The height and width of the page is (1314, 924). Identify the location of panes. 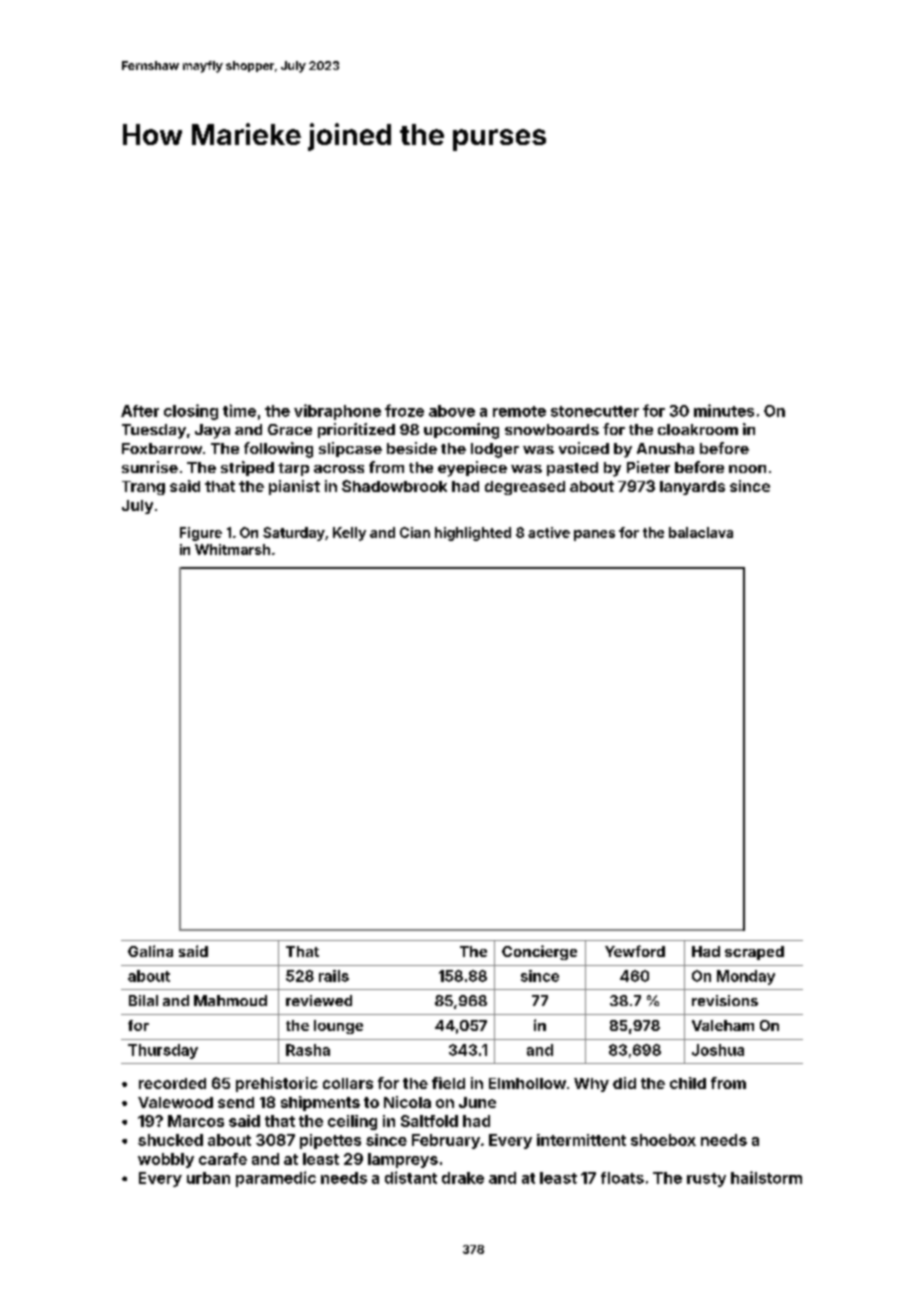
(594, 535).
